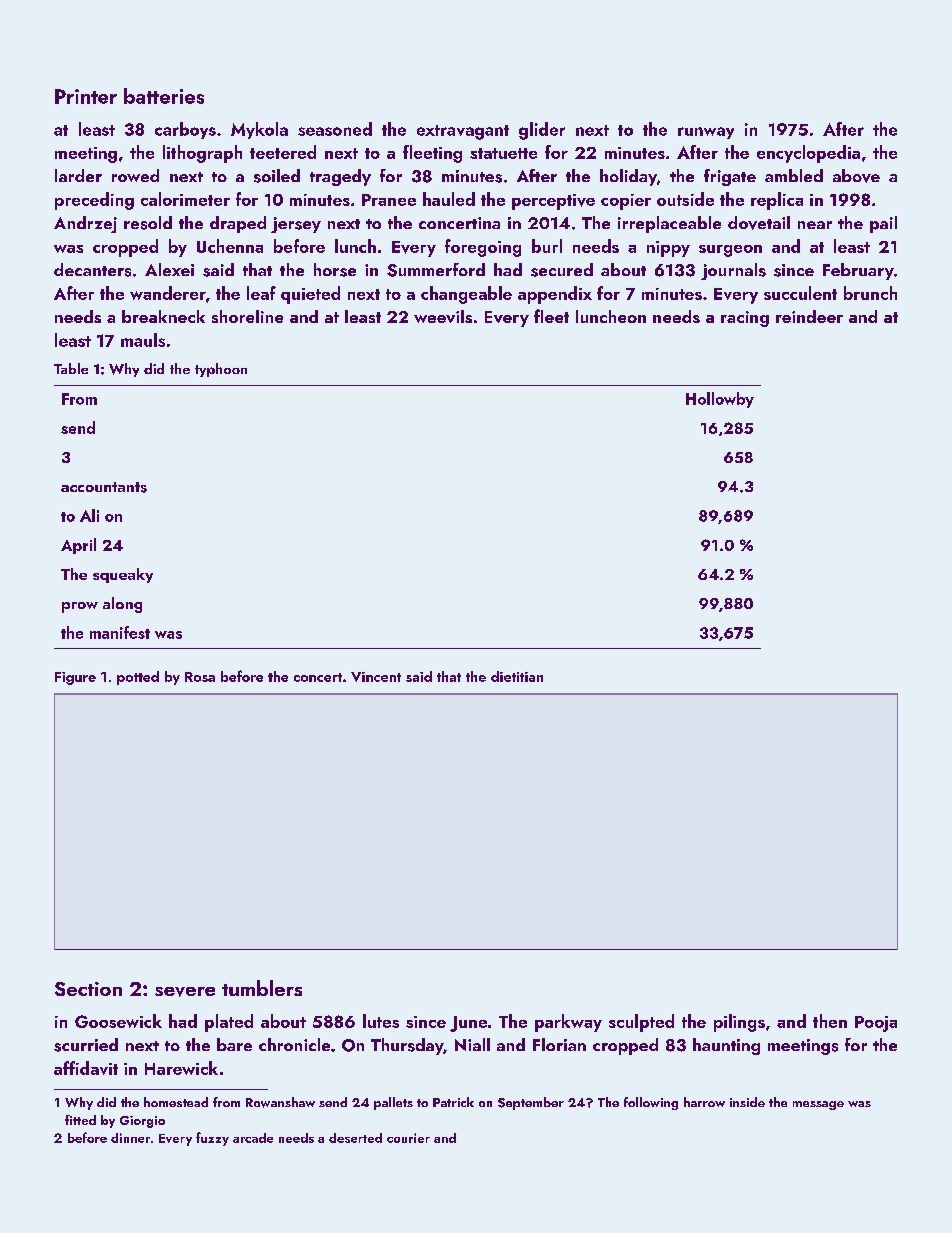 Image resolution: width=952 pixels, height=1233 pixels. Describe the element at coordinates (443, 316) in the screenshot. I see `weevils` at that location.
